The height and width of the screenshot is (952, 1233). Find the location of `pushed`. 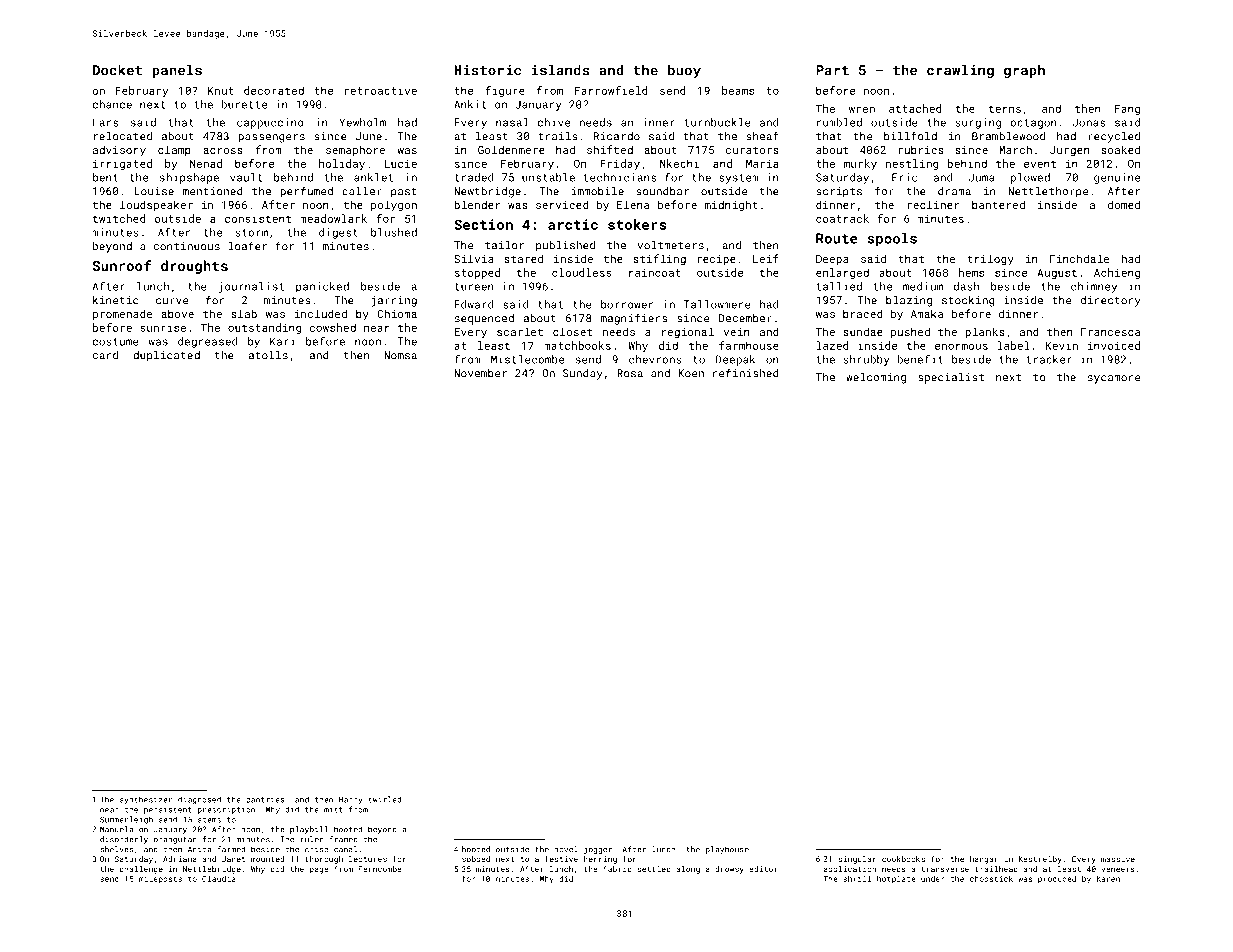

pushed is located at coordinates (910, 333).
